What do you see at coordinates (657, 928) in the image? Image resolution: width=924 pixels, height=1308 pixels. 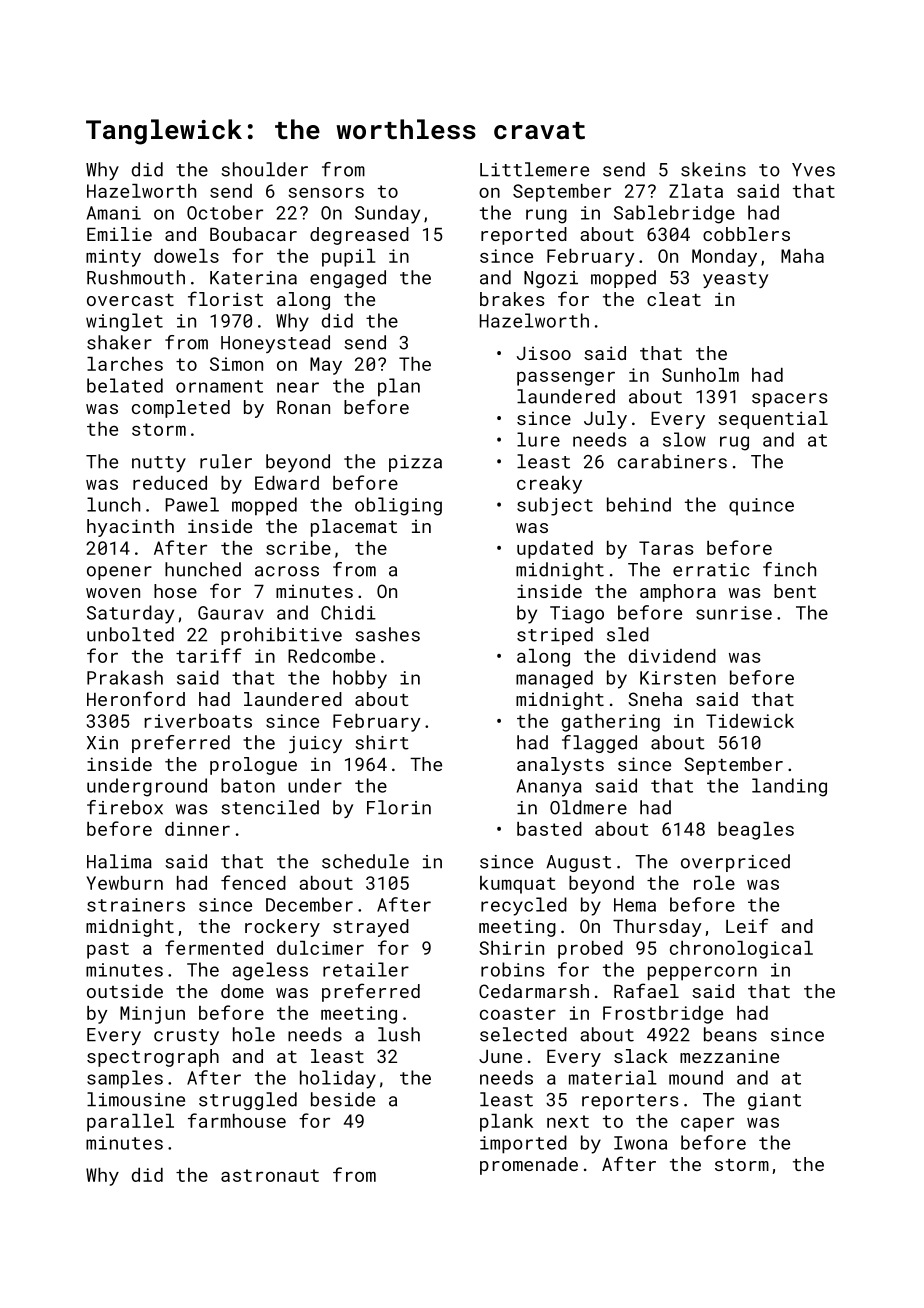 I see `Thursday` at bounding box center [657, 928].
